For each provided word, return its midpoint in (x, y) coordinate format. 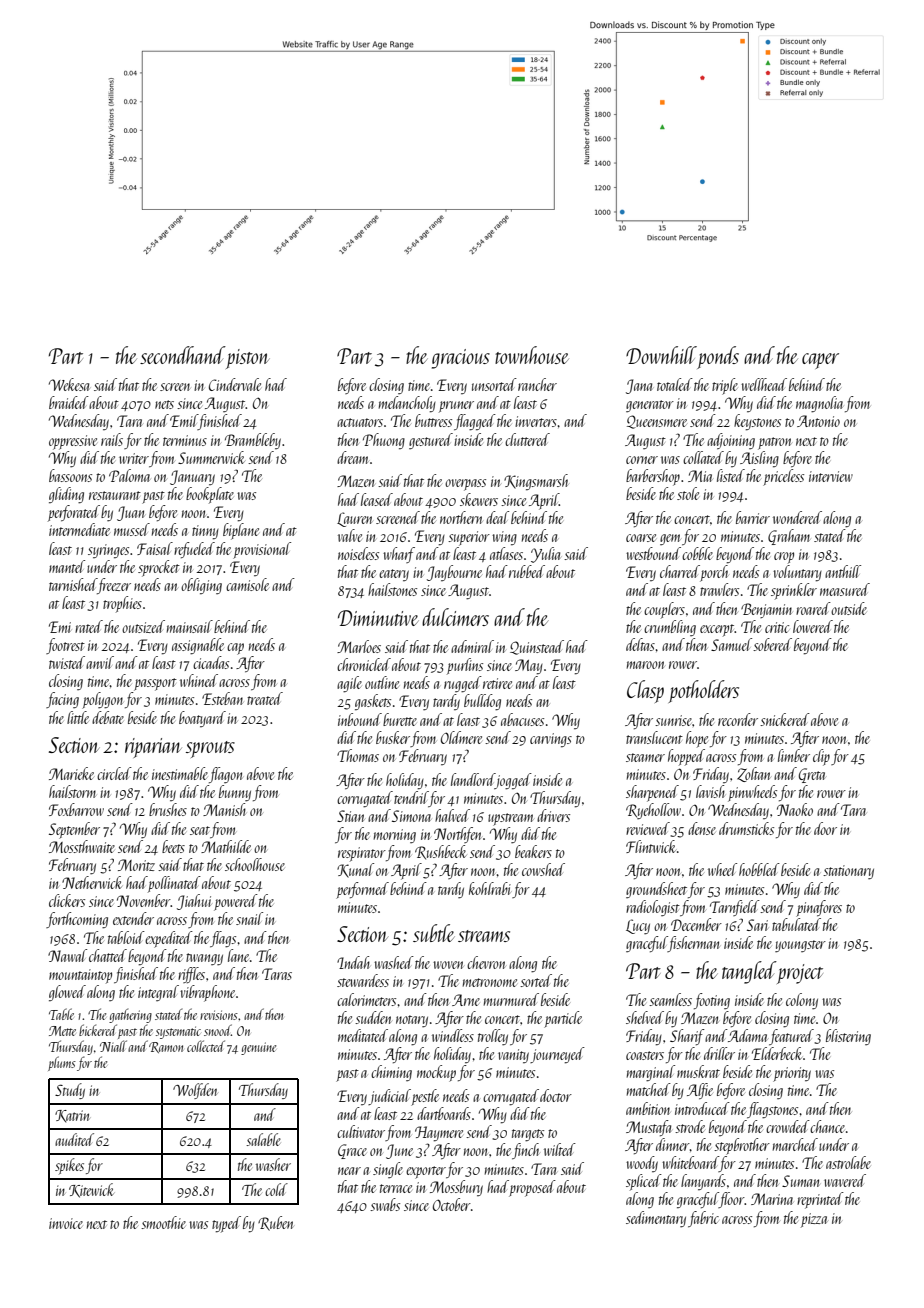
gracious (461, 359)
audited (74, 1139)
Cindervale (235, 384)
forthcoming (77, 920)
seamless (670, 999)
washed (394, 962)
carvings (551, 740)
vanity (513, 1056)
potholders (704, 691)
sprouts (210, 749)
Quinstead (537, 647)
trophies (122, 604)
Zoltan (754, 774)
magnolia (819, 404)
